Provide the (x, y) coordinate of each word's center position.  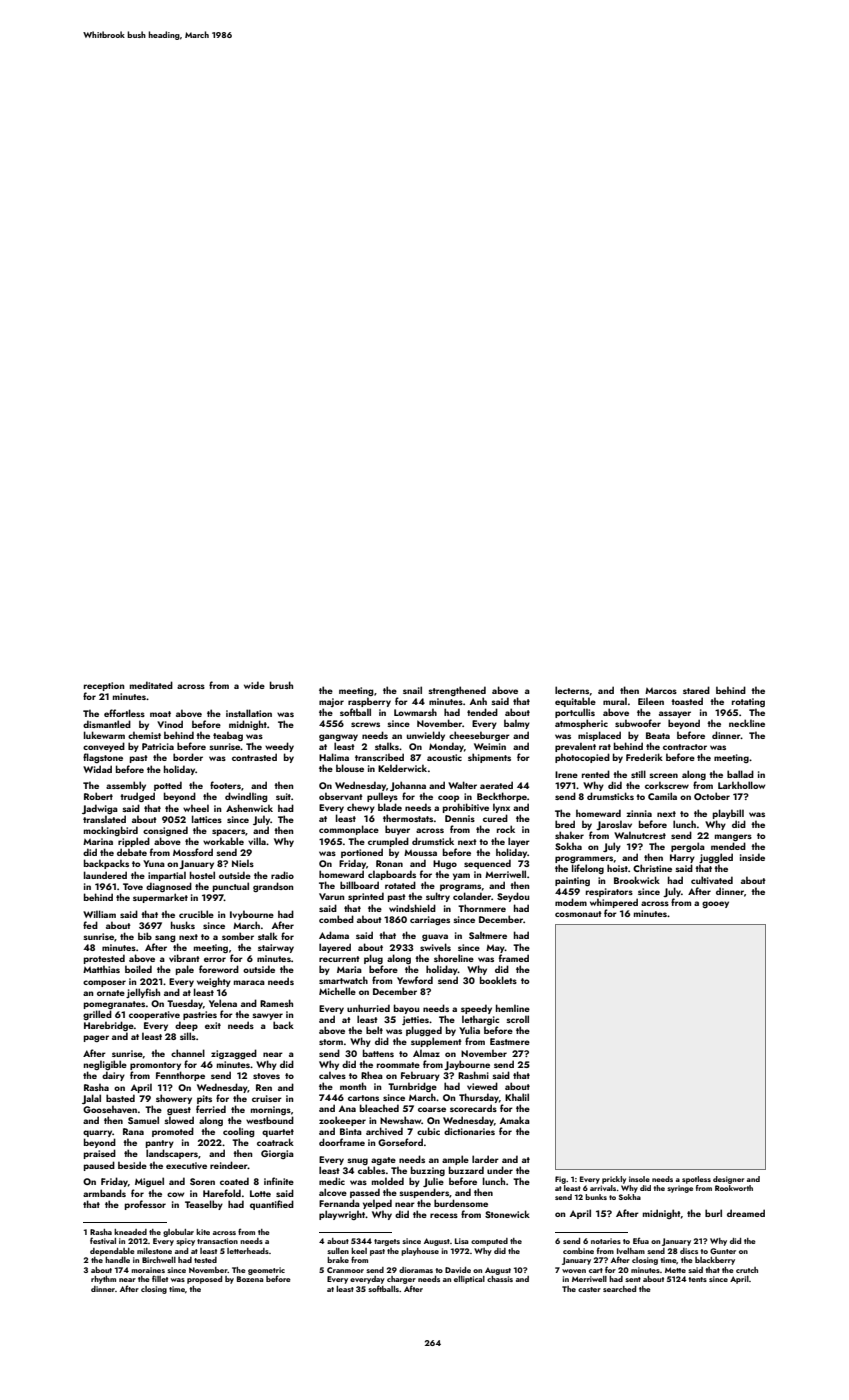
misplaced (599, 736)
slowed (179, 1120)
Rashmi (473, 1075)
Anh (478, 701)
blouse (350, 768)
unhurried (368, 1008)
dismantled (107, 724)
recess (444, 1215)
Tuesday (185, 1004)
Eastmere (510, 1041)
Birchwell (159, 1260)
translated (104, 819)
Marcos (661, 691)
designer (728, 1180)
